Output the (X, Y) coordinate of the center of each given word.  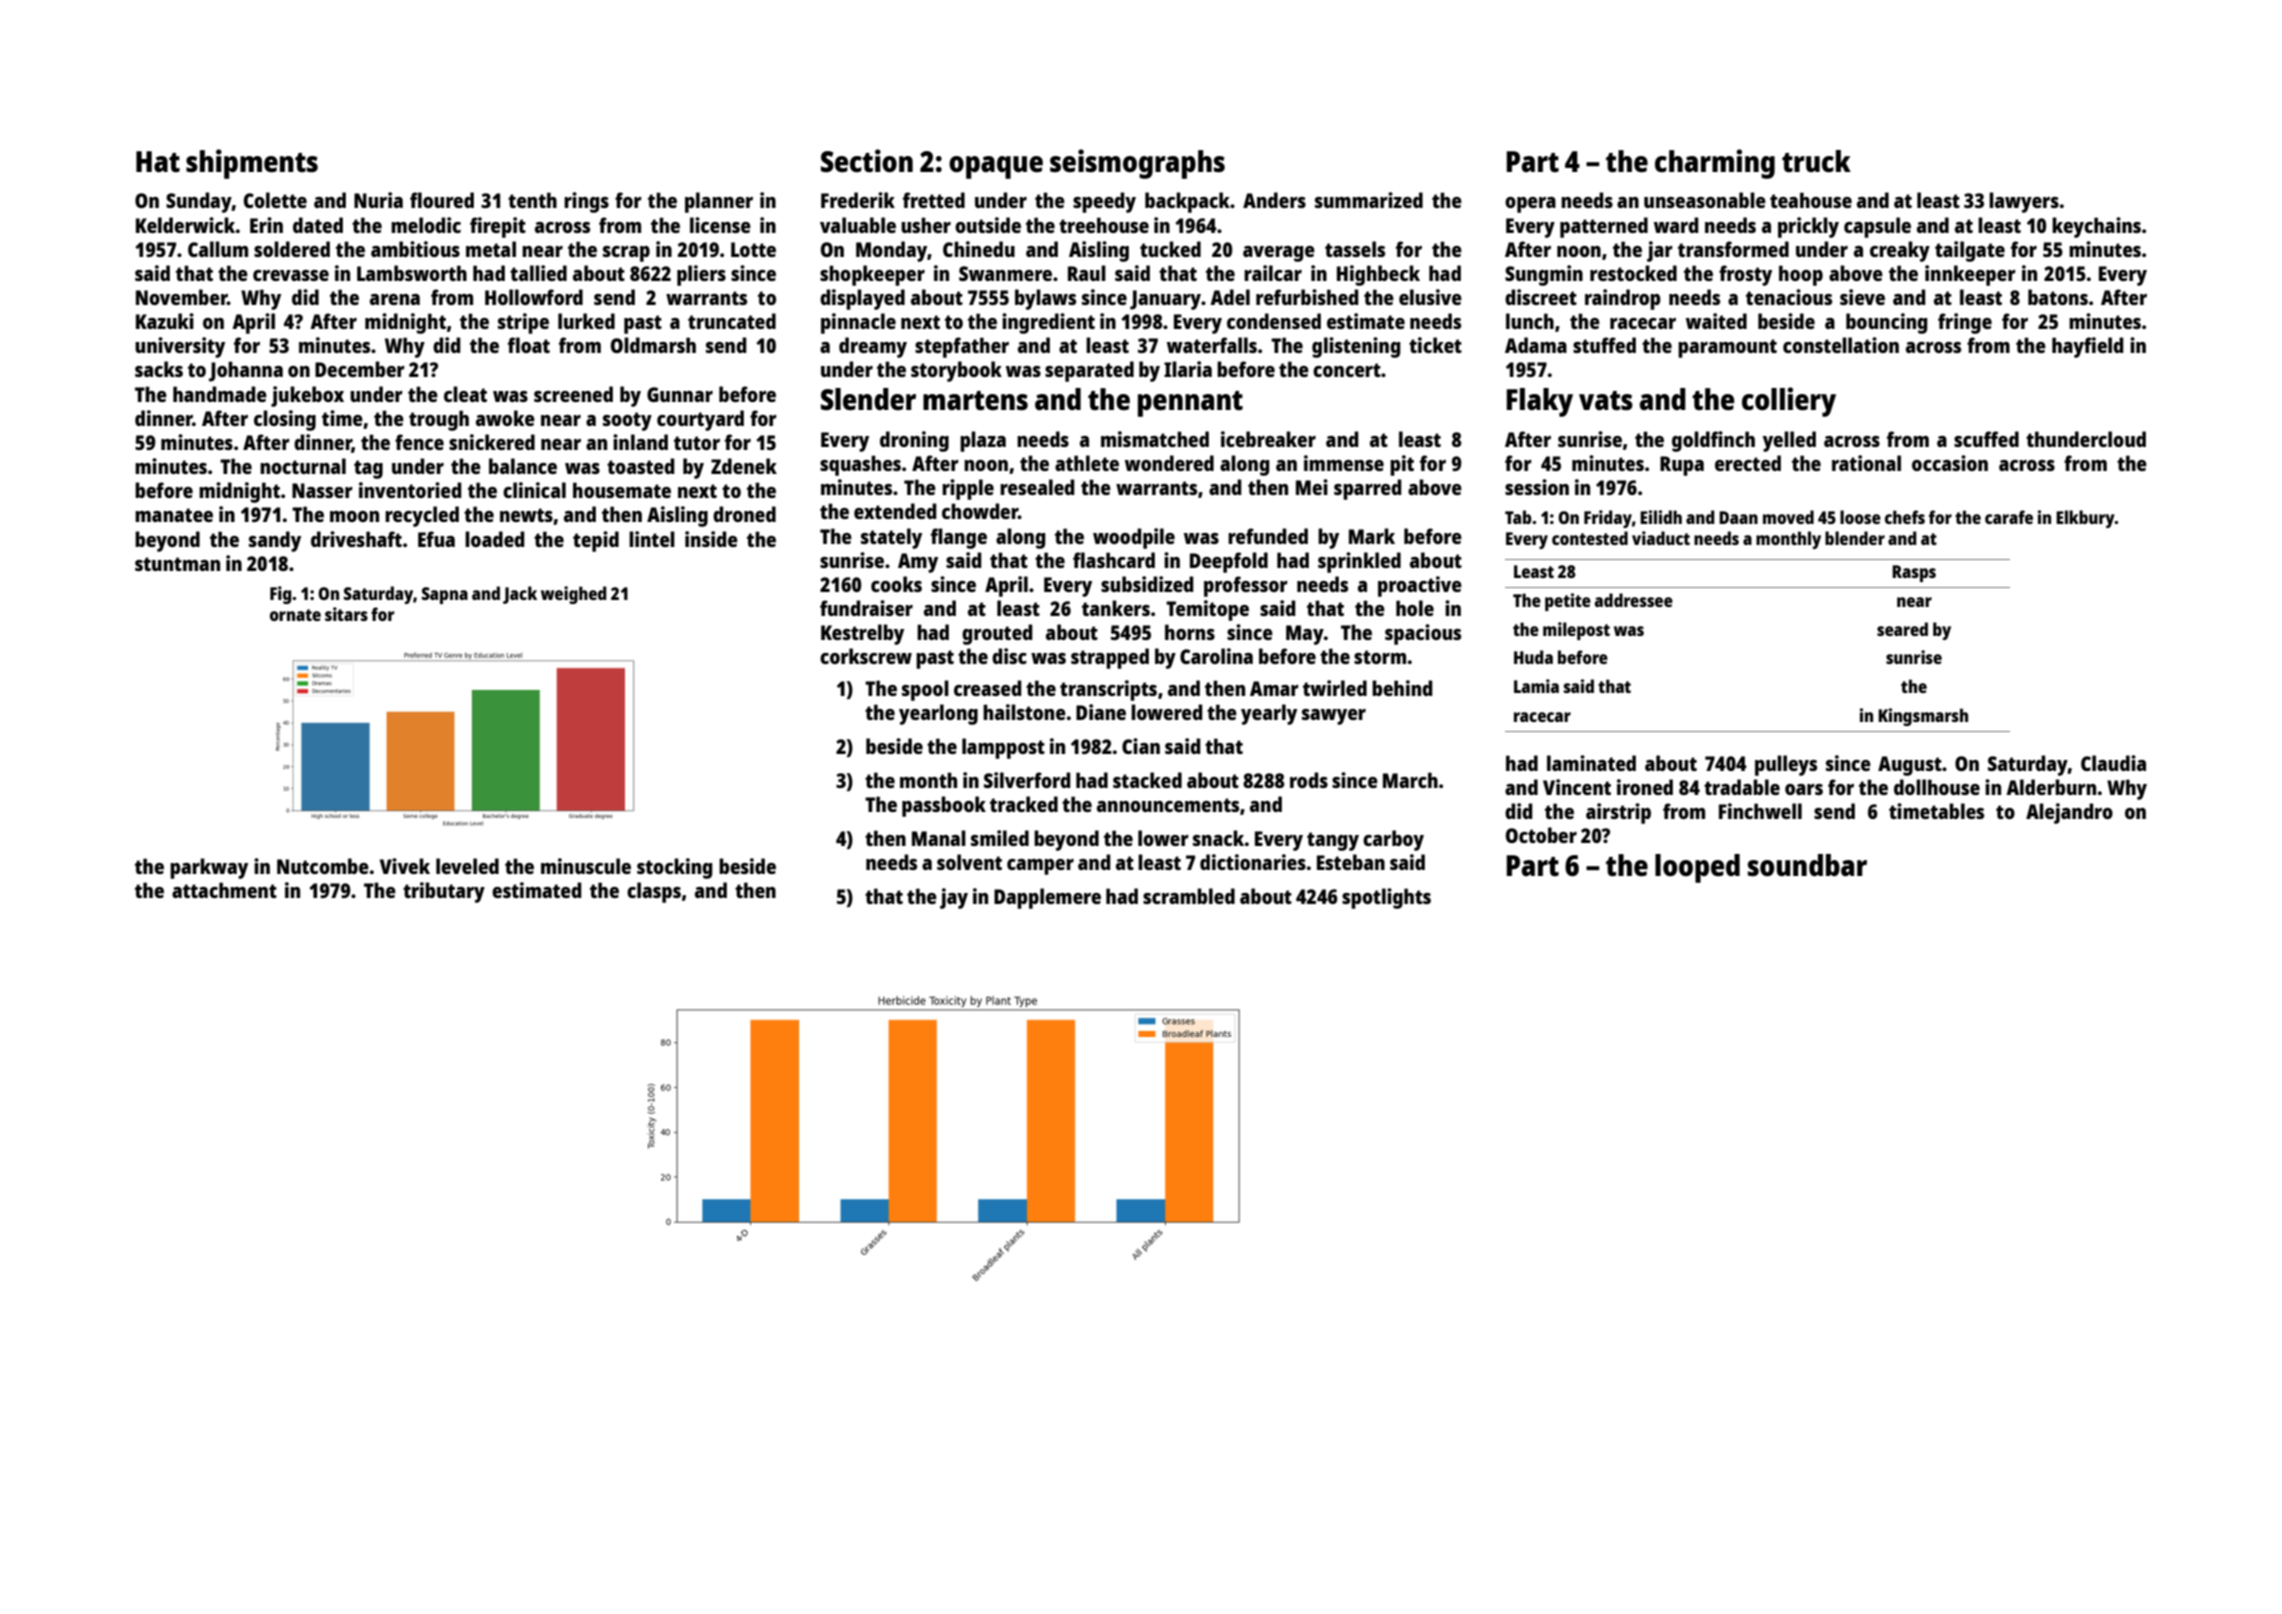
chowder (980, 511)
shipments (252, 164)
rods (1309, 780)
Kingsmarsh (1923, 717)
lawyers (2024, 202)
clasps (654, 892)
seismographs (1137, 164)
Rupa (1682, 466)
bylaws (1045, 299)
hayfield (2088, 347)
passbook (944, 806)
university (180, 347)
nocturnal (303, 466)
